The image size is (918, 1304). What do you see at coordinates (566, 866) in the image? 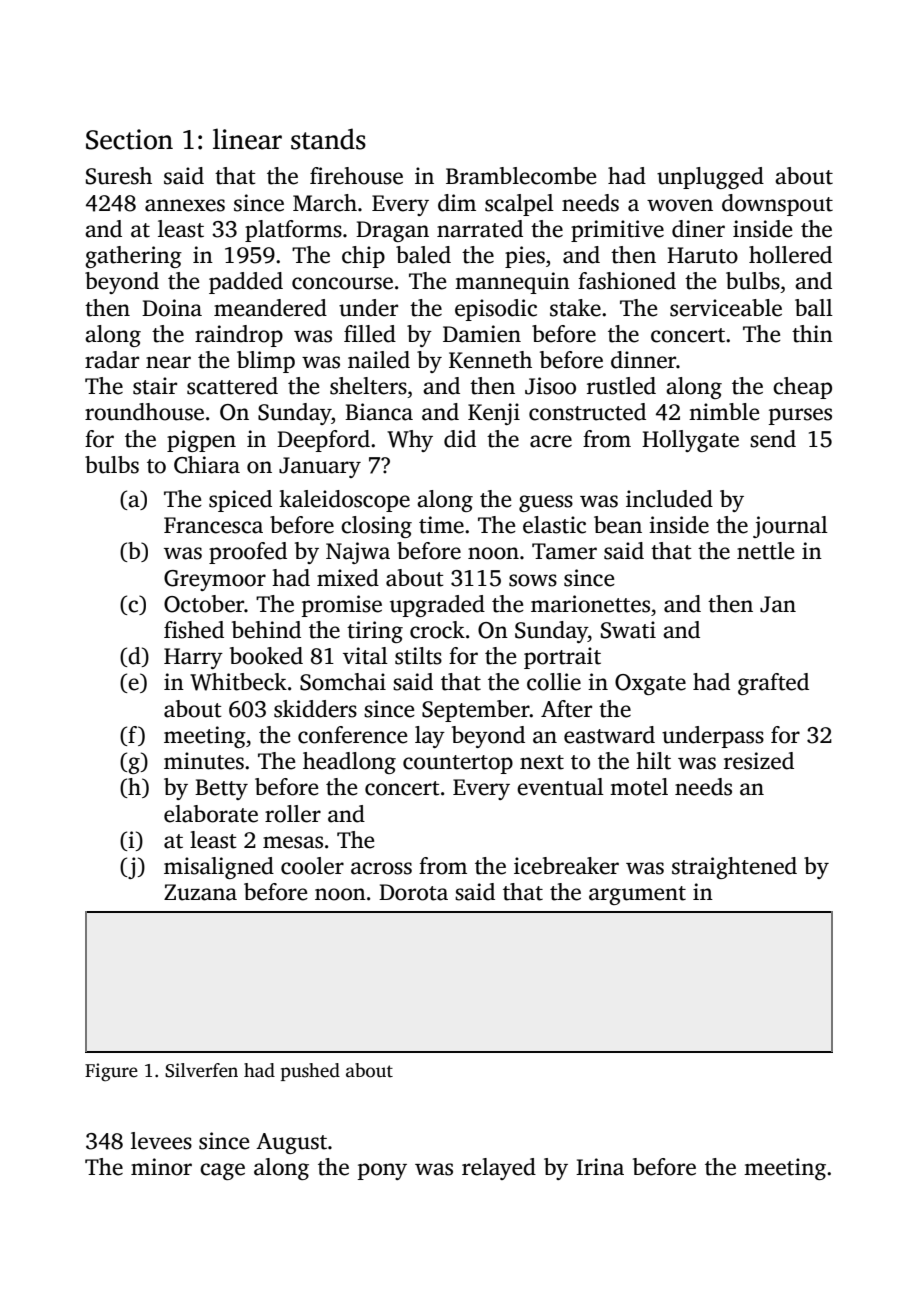
I see `icebreaker` at bounding box center [566, 866].
